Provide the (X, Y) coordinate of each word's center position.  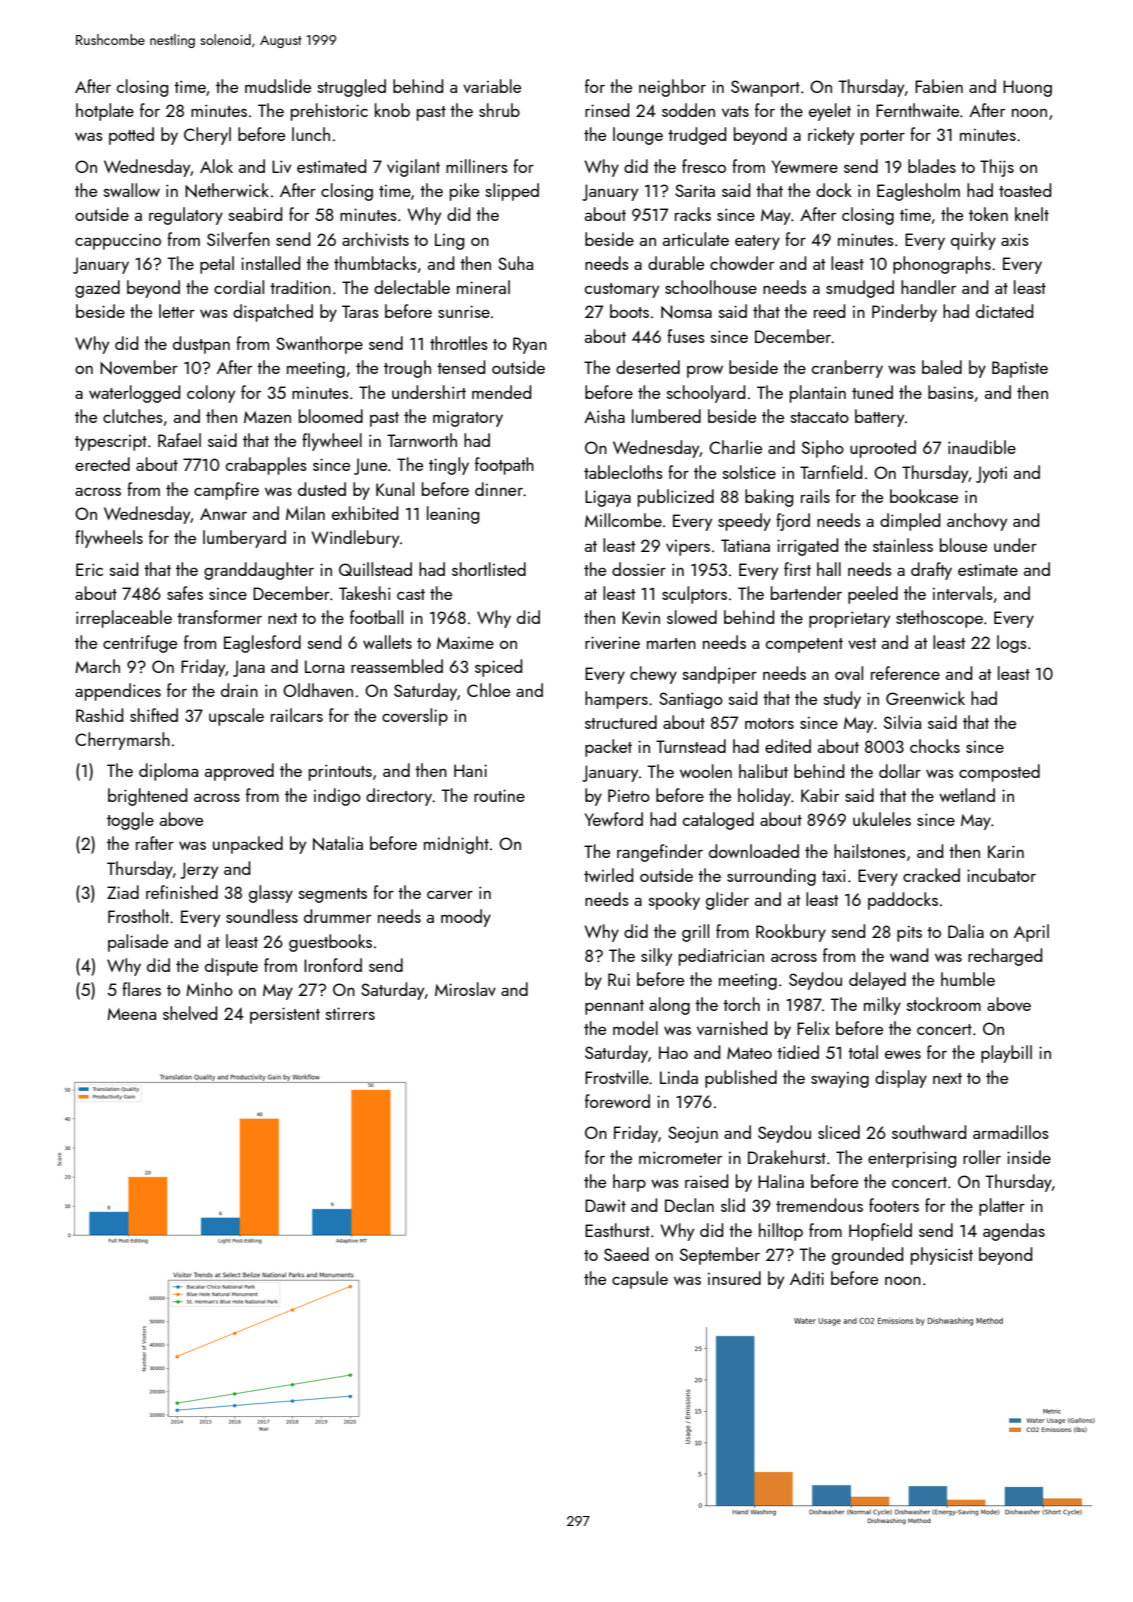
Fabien (939, 86)
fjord (793, 522)
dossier (639, 569)
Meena (131, 1014)
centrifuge (140, 644)
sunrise (464, 311)
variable (492, 86)
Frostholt (138, 916)
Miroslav (465, 989)
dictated (1004, 311)
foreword (617, 1101)
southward (929, 1132)
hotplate (105, 112)
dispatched (273, 313)
